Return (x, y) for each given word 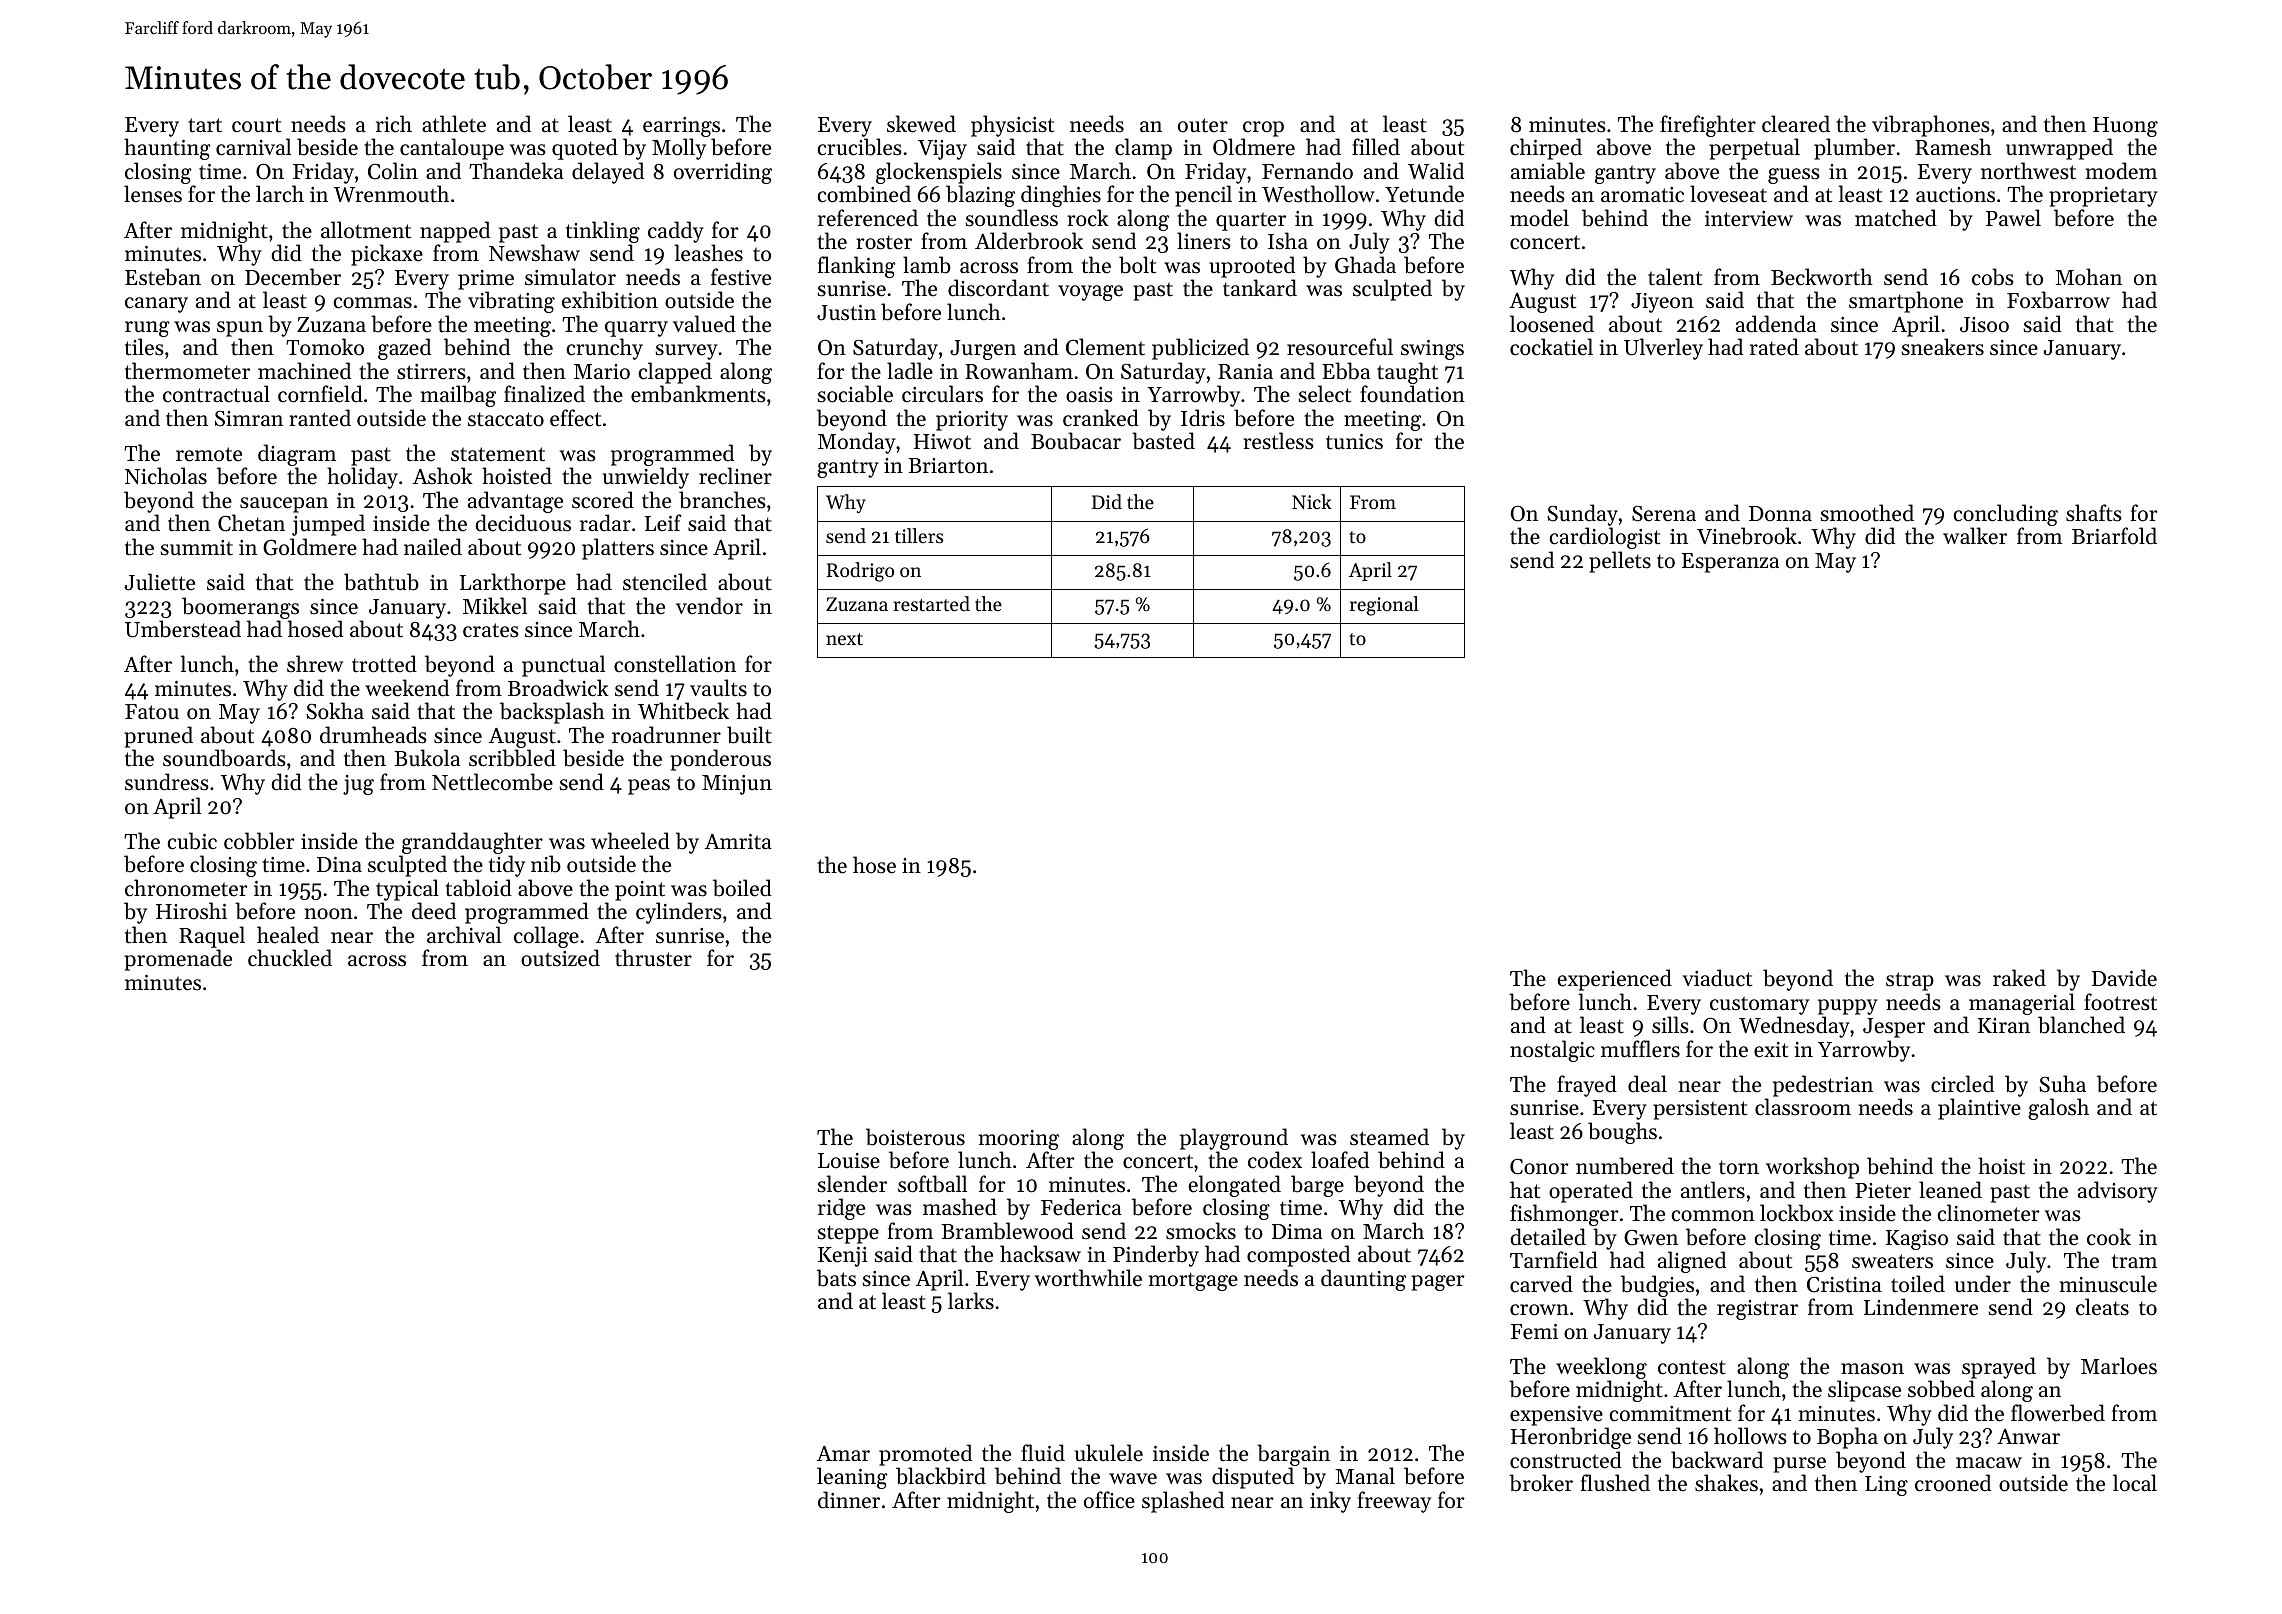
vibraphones (1931, 126)
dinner (849, 1500)
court (256, 125)
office (1109, 1500)
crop (1263, 129)
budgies (1657, 1286)
